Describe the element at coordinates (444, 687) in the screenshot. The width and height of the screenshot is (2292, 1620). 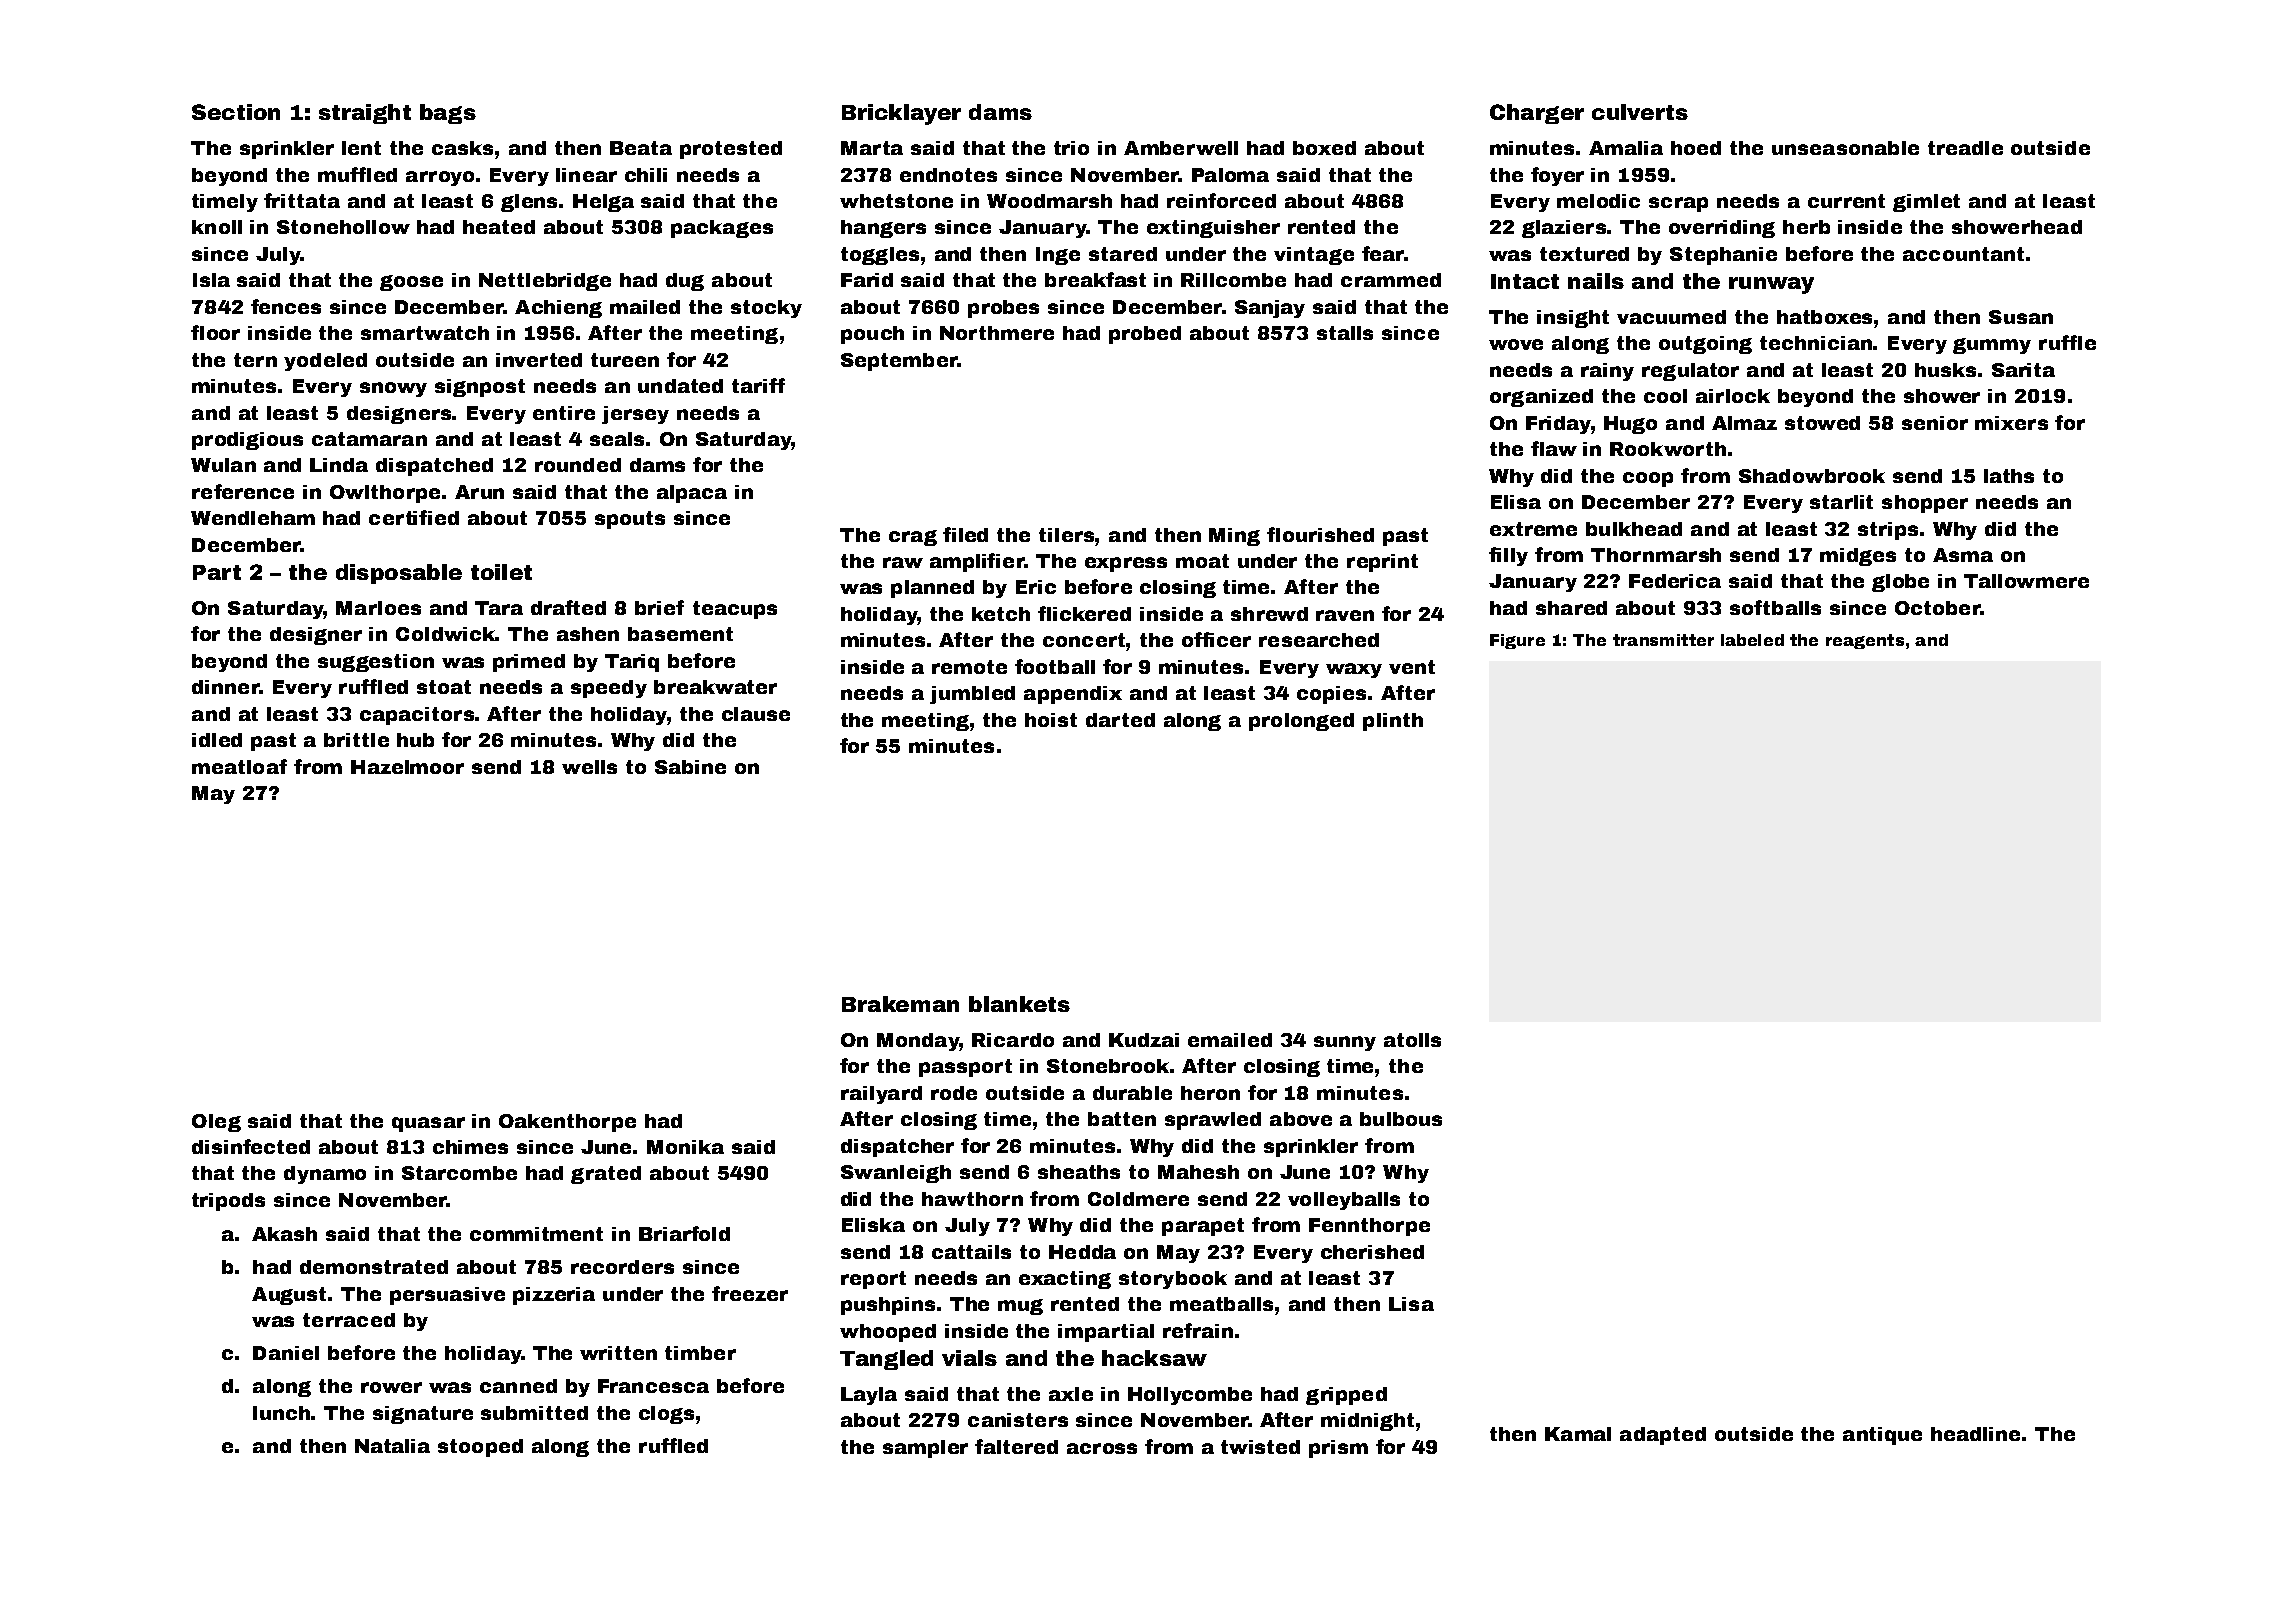
I see `stoat` at that location.
